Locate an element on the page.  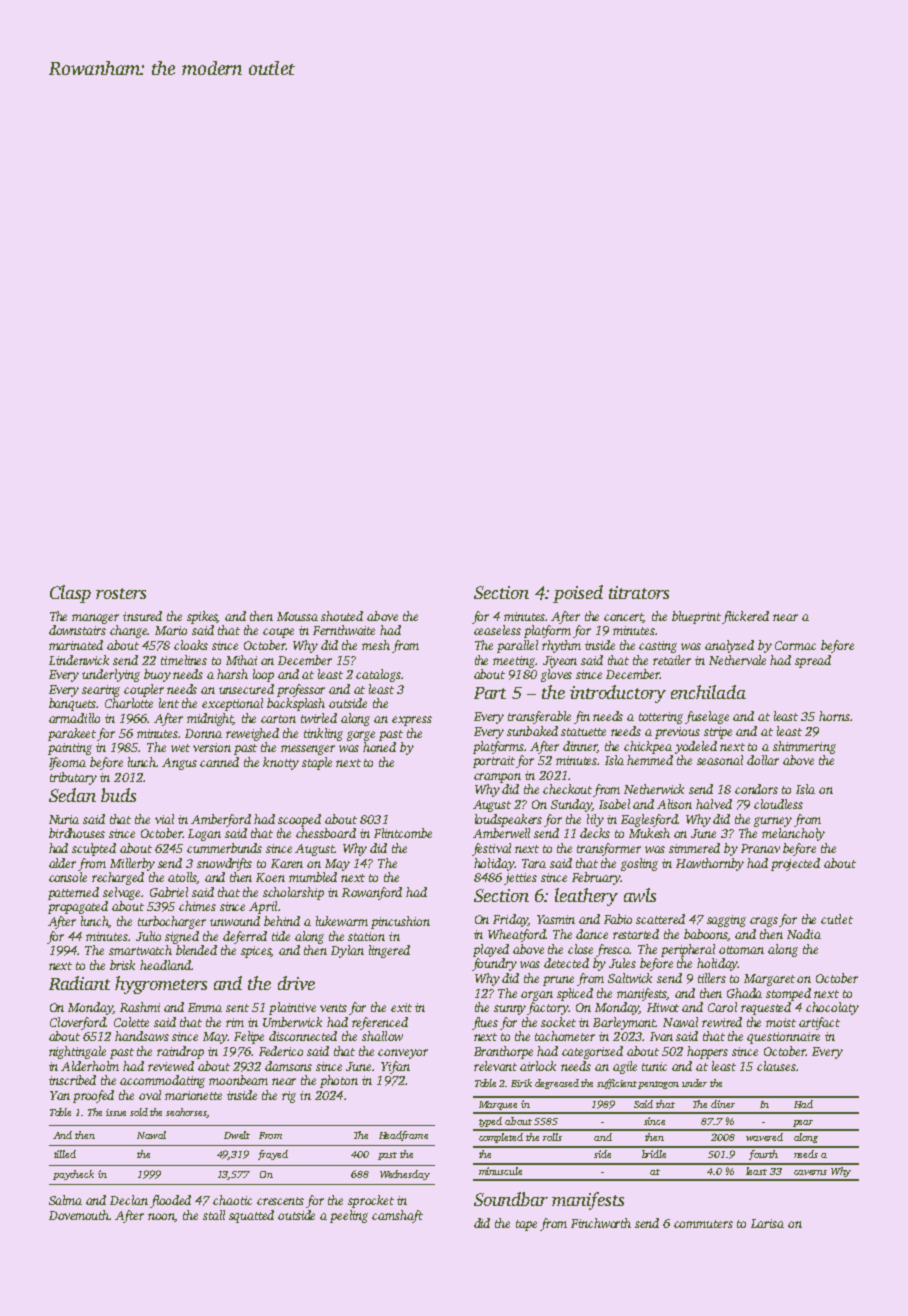
shouted is located at coordinates (342, 616).
